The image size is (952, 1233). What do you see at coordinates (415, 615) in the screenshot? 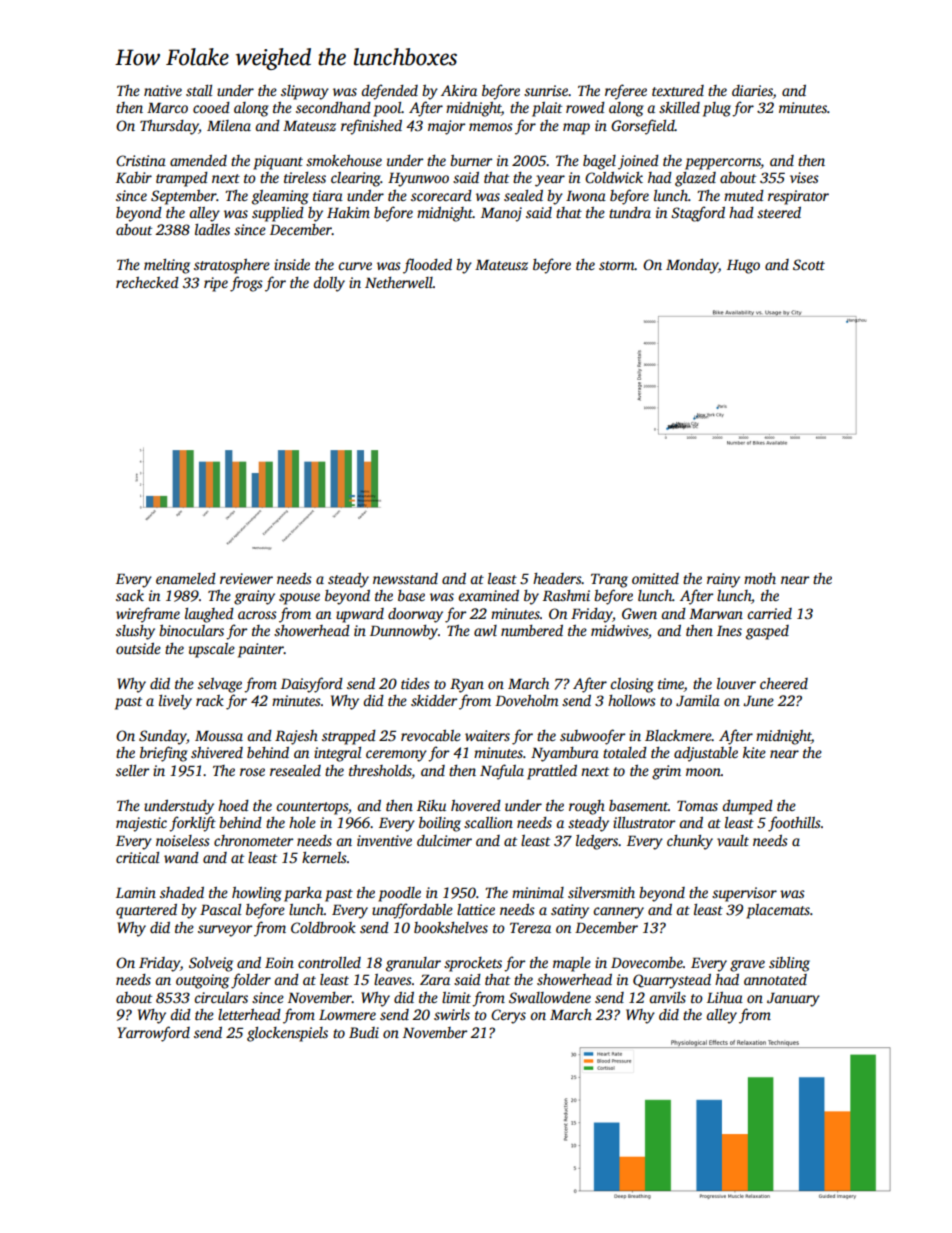
I see `doorway` at bounding box center [415, 615].
